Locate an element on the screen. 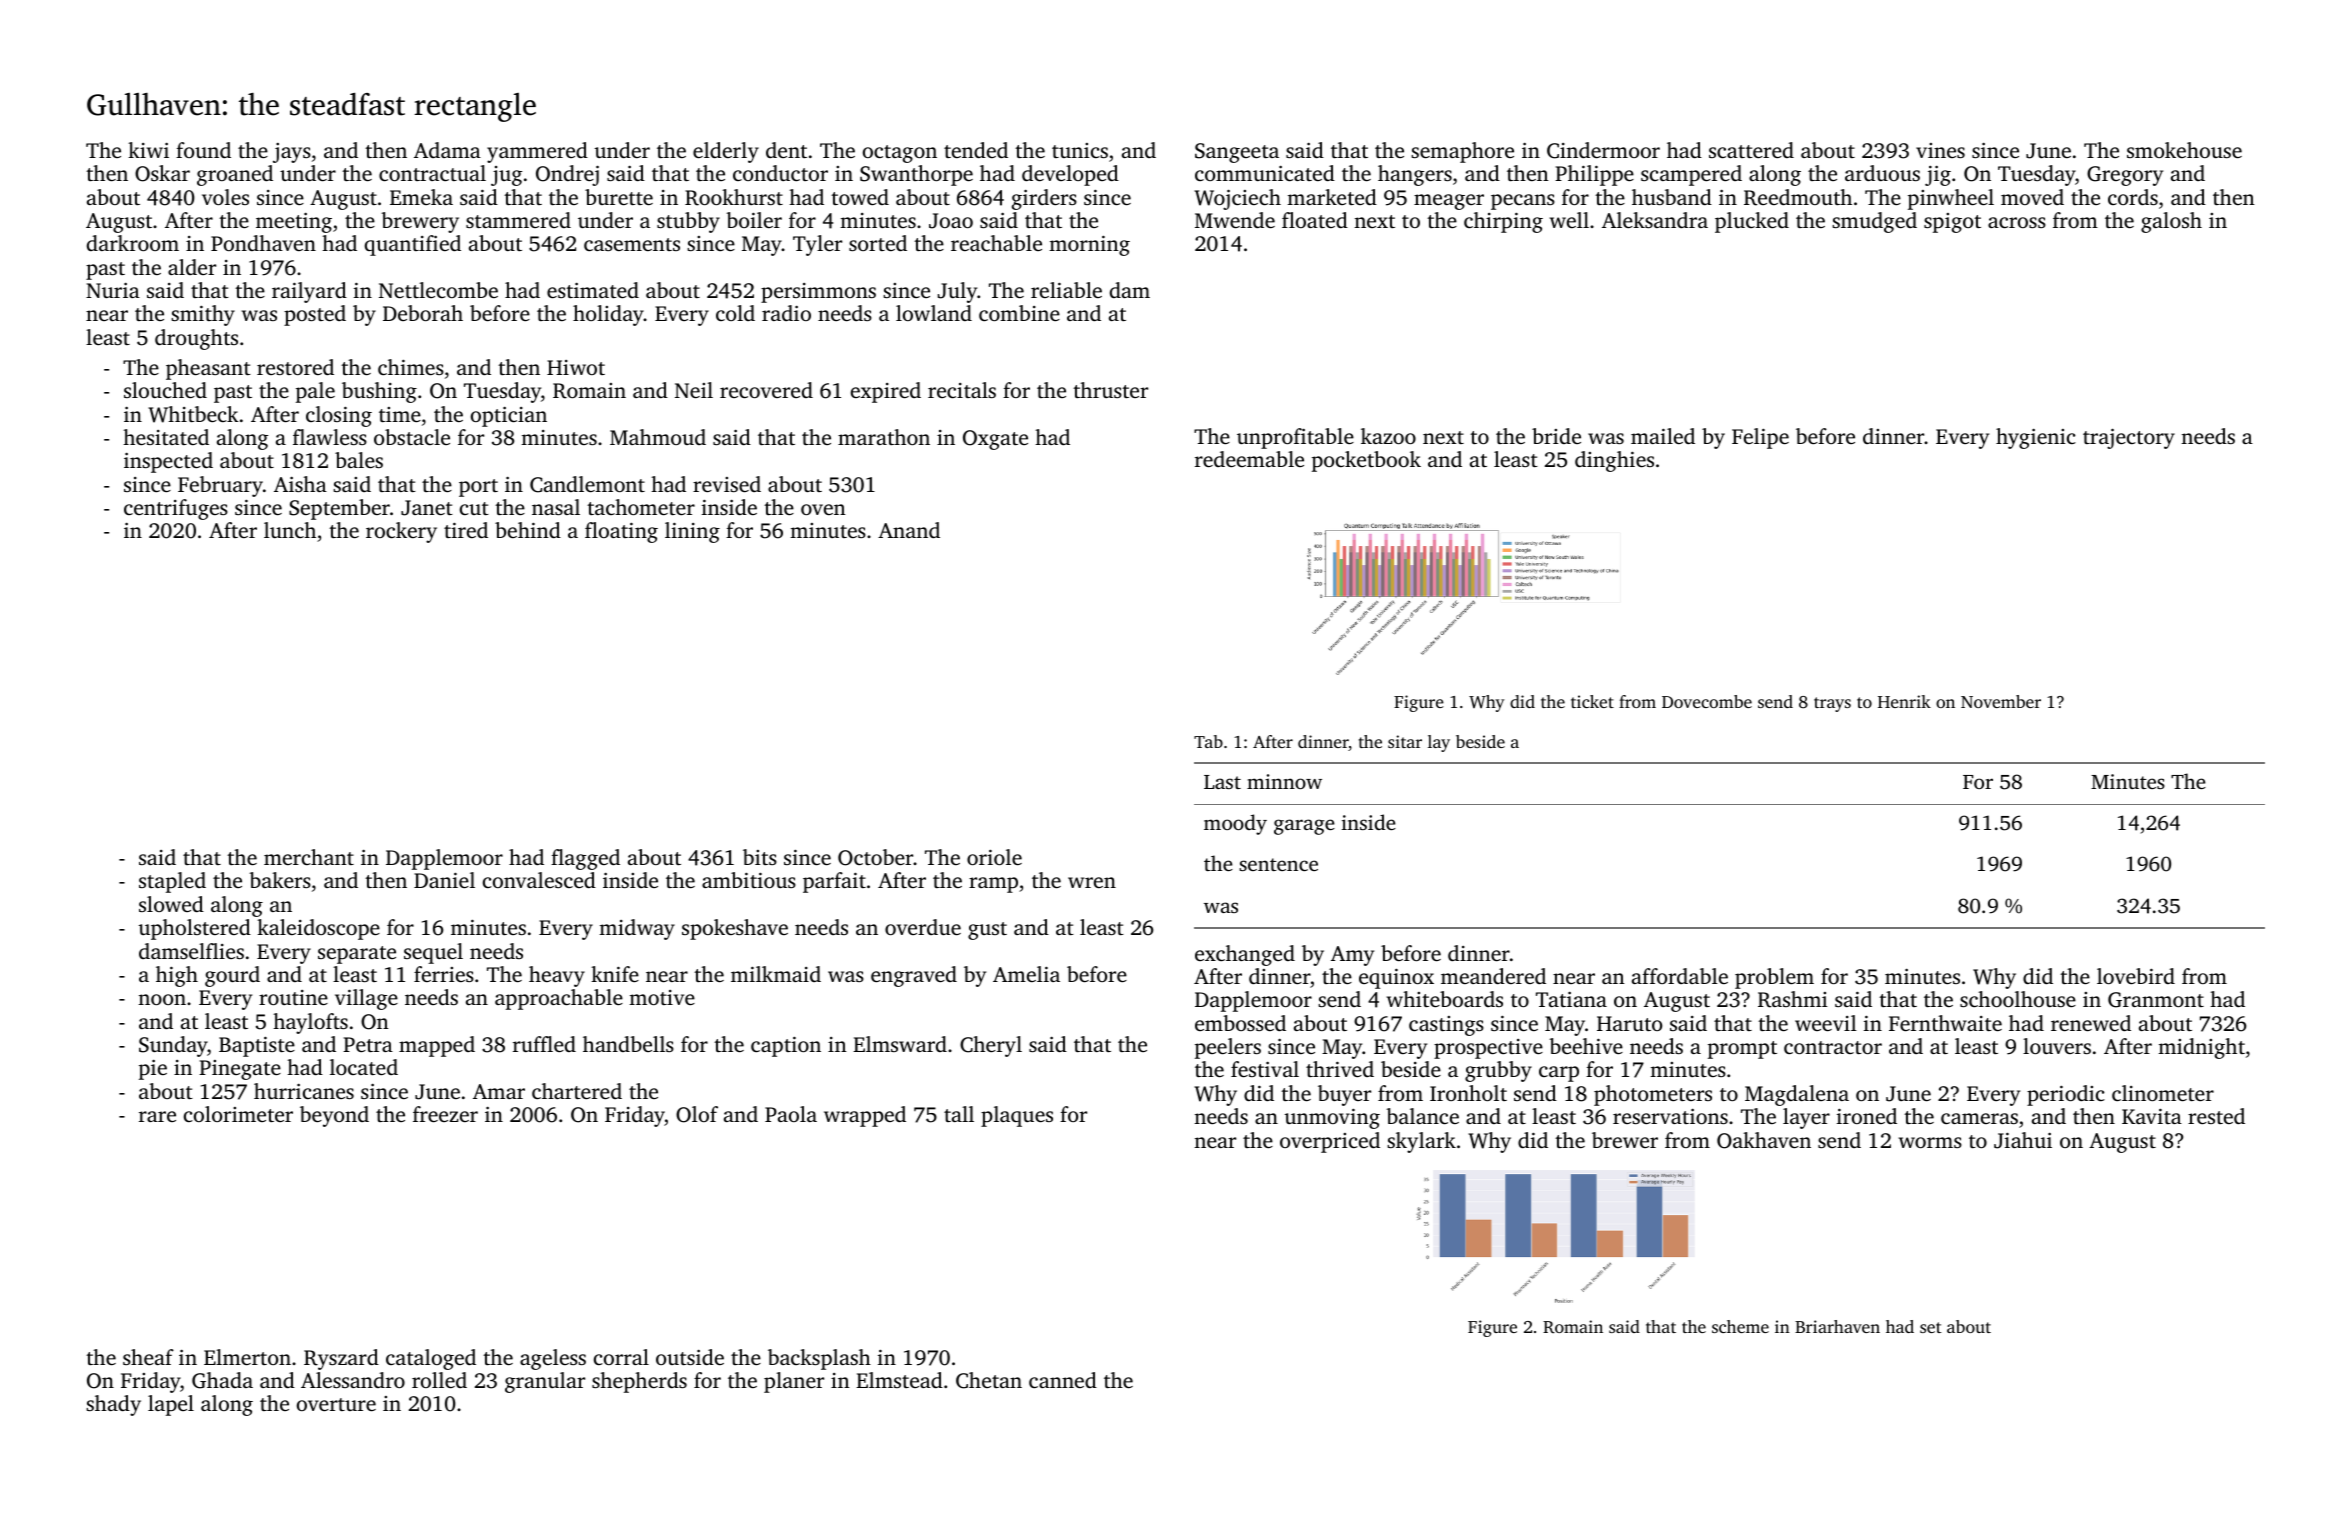  heavy is located at coordinates (557, 976).
